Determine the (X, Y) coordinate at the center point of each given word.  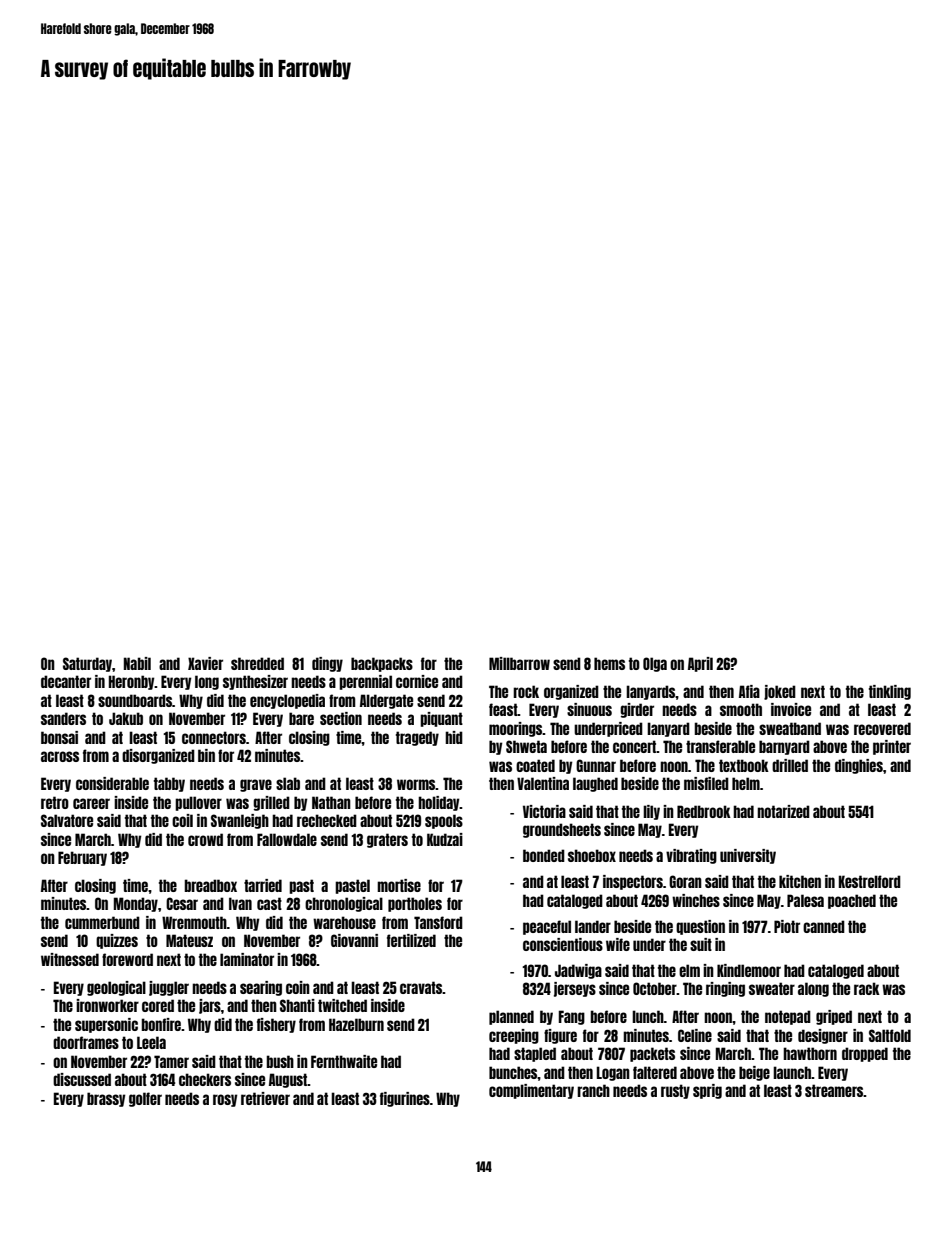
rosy (225, 1100)
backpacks (382, 664)
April (700, 664)
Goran (685, 881)
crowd (205, 839)
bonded (544, 855)
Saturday (87, 664)
